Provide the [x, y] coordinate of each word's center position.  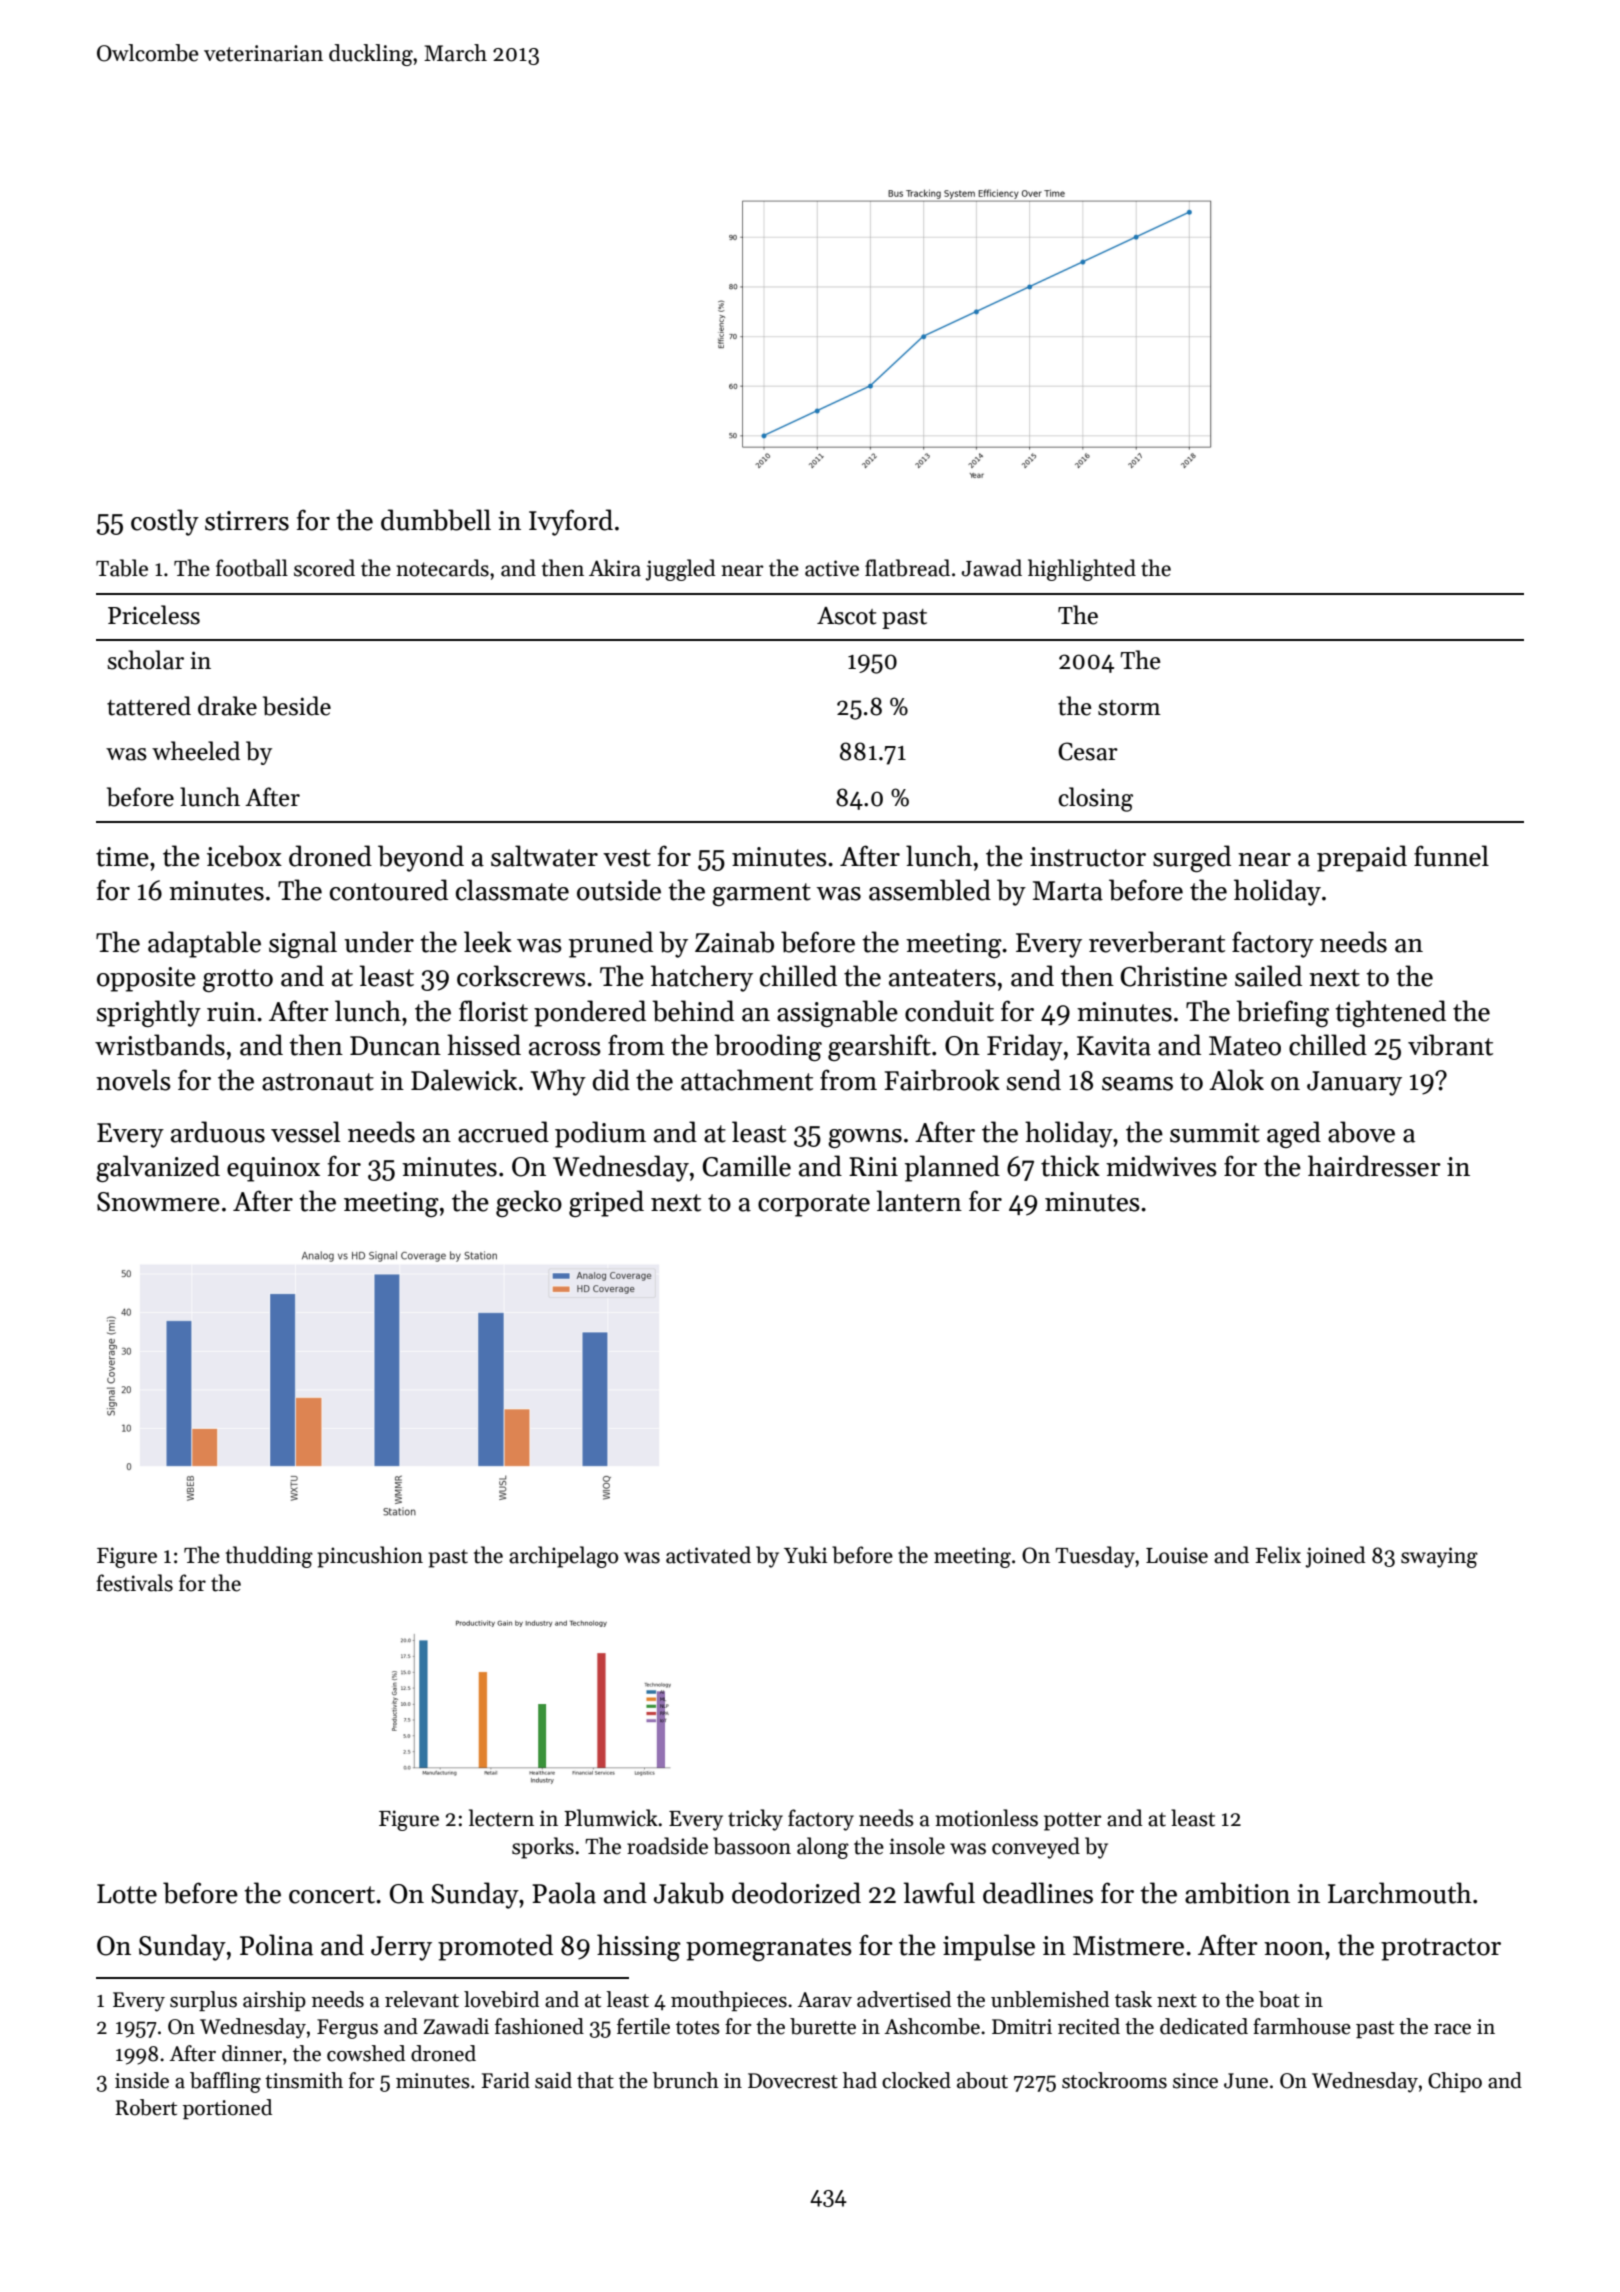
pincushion [370, 1557]
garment [761, 894]
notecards [442, 568]
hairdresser [1374, 1166]
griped [606, 1203]
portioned [227, 2109]
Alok [1236, 1080]
